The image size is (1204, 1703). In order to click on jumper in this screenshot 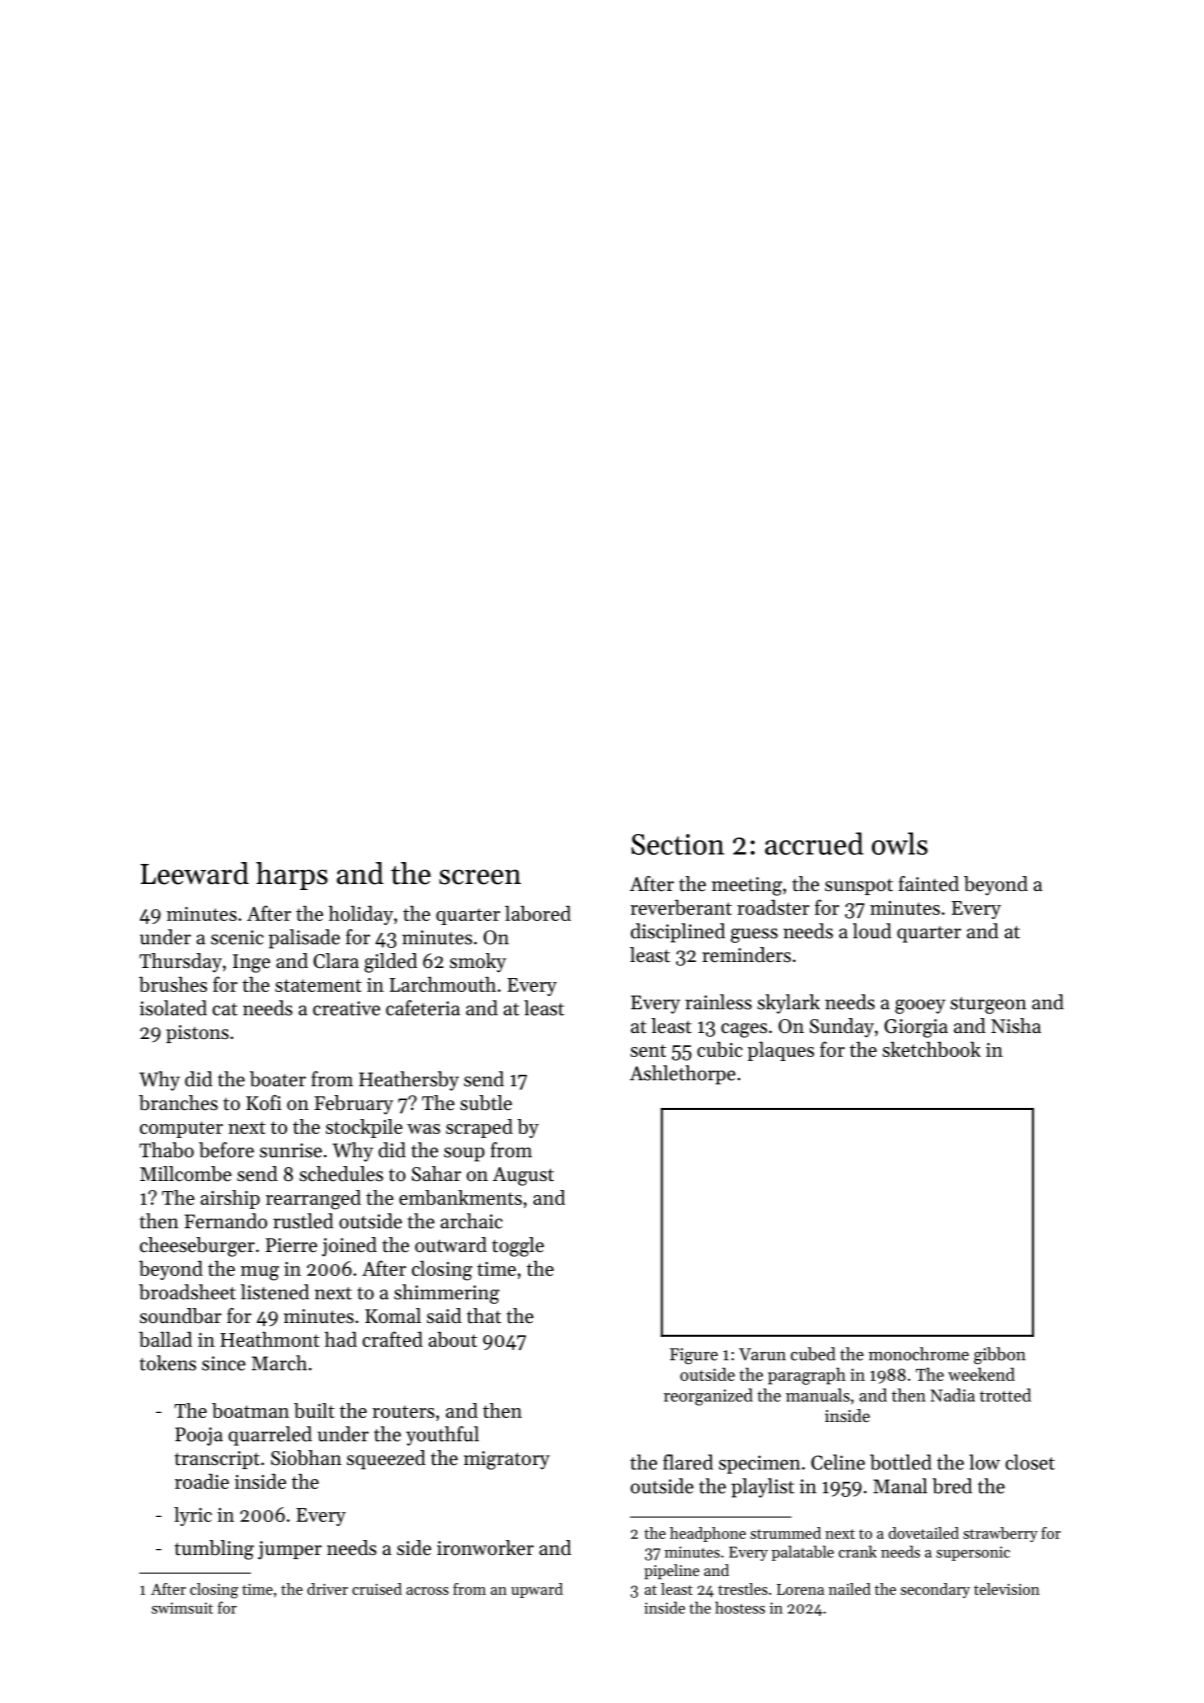, I will do `click(290, 1550)`.
